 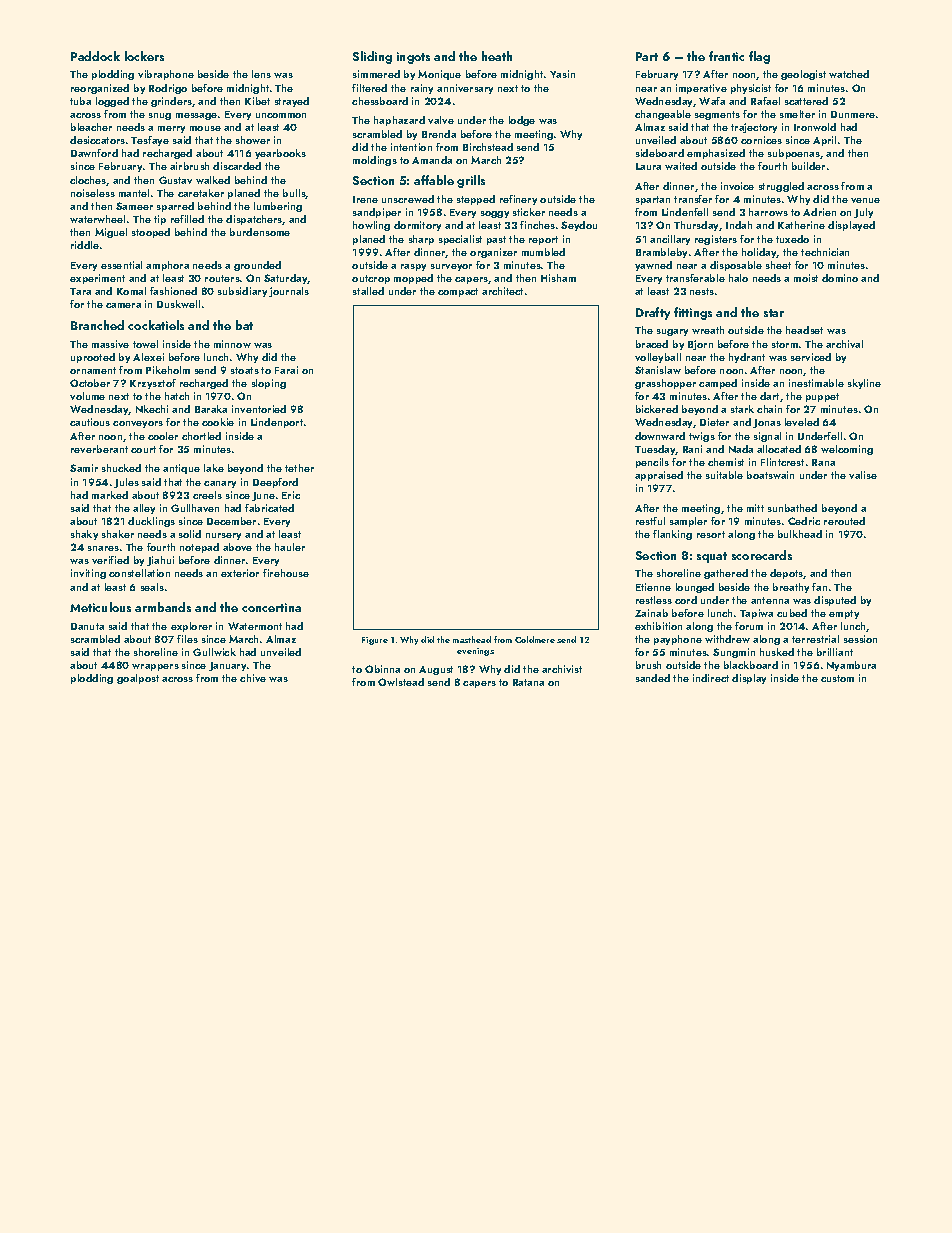 I want to click on pencils, so click(x=652, y=463).
